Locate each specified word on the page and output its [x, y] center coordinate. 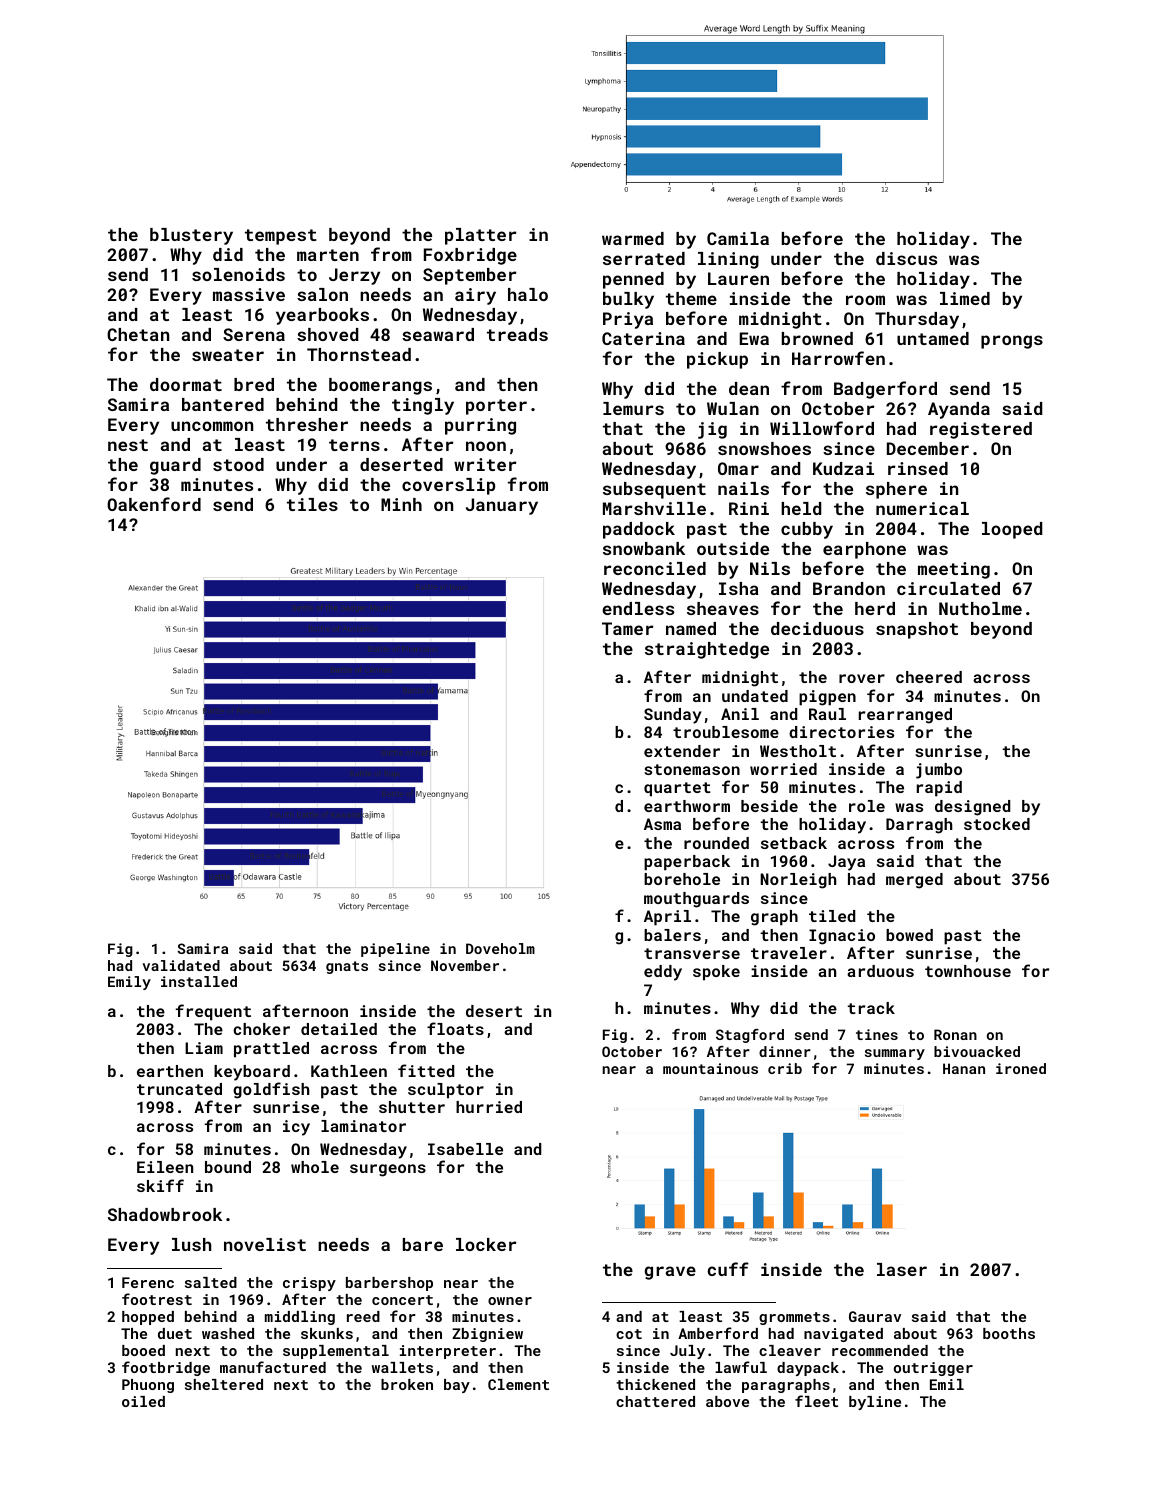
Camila [738, 238]
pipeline [395, 950]
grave [670, 1273]
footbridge [166, 1368]
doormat [186, 384]
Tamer [628, 628]
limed [965, 298]
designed [972, 808]
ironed [1021, 1068]
